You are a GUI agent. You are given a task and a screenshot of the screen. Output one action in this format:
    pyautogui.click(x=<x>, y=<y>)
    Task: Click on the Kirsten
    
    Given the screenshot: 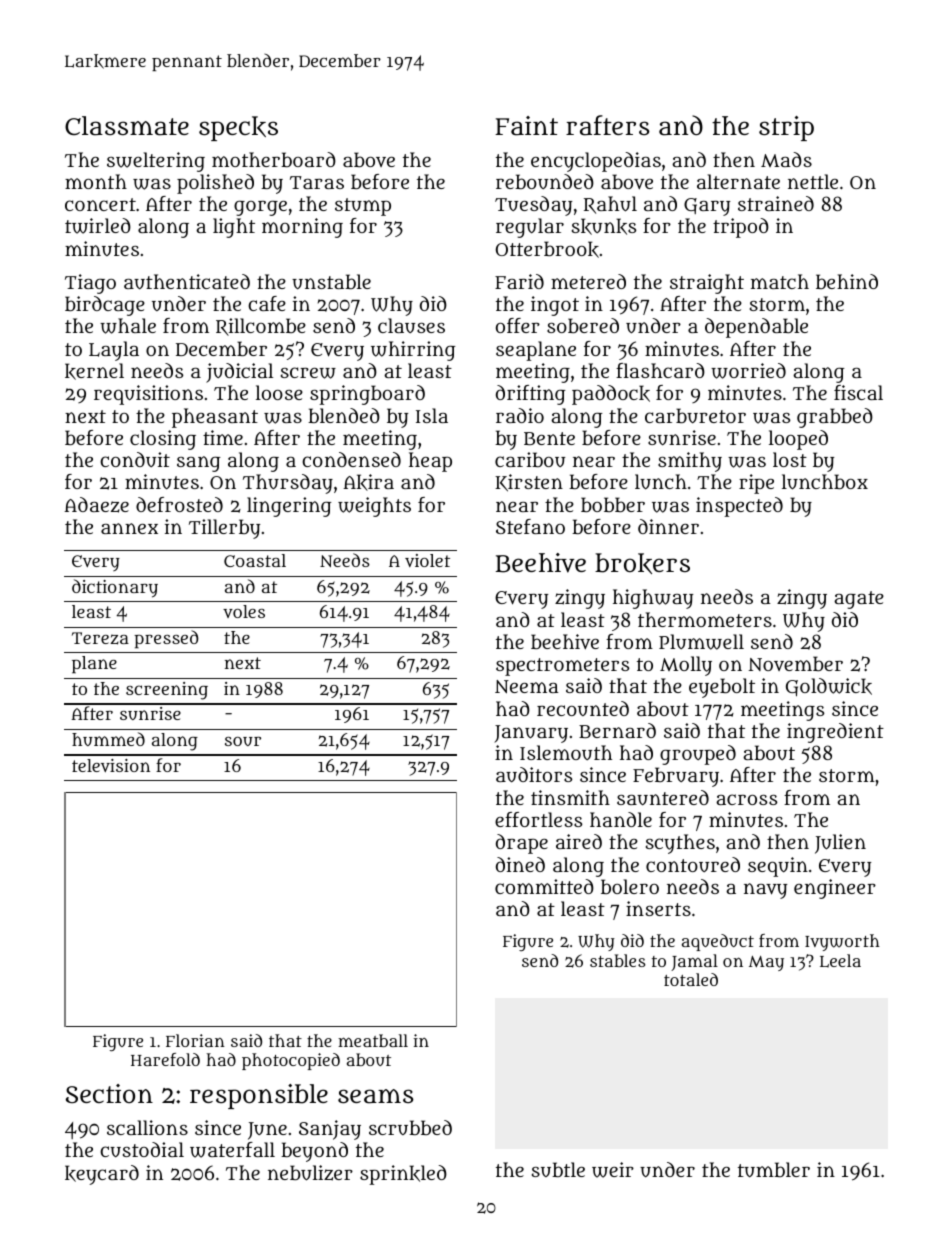 What is the action you would take?
    pyautogui.click(x=529, y=482)
